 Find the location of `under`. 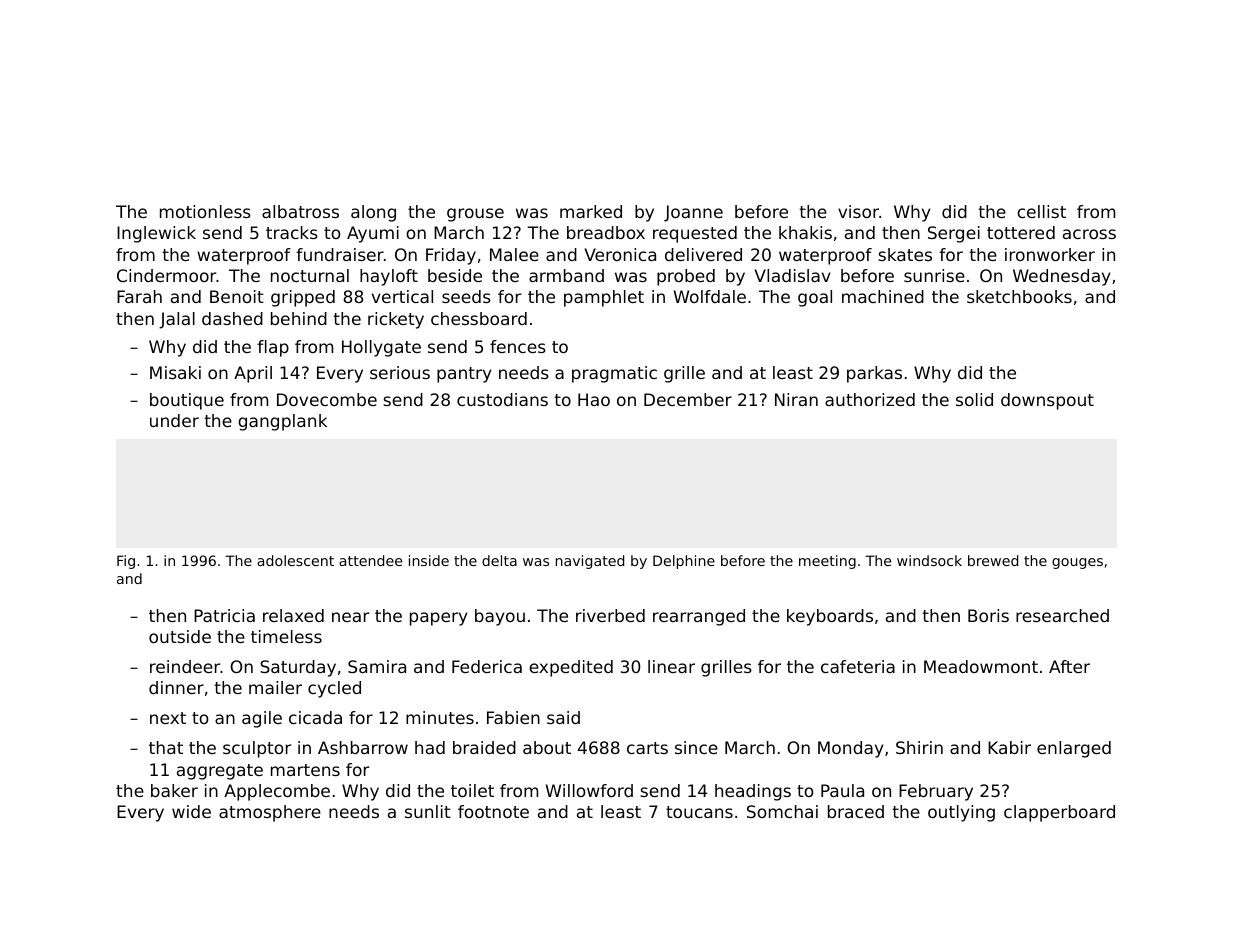

under is located at coordinates (174, 420).
